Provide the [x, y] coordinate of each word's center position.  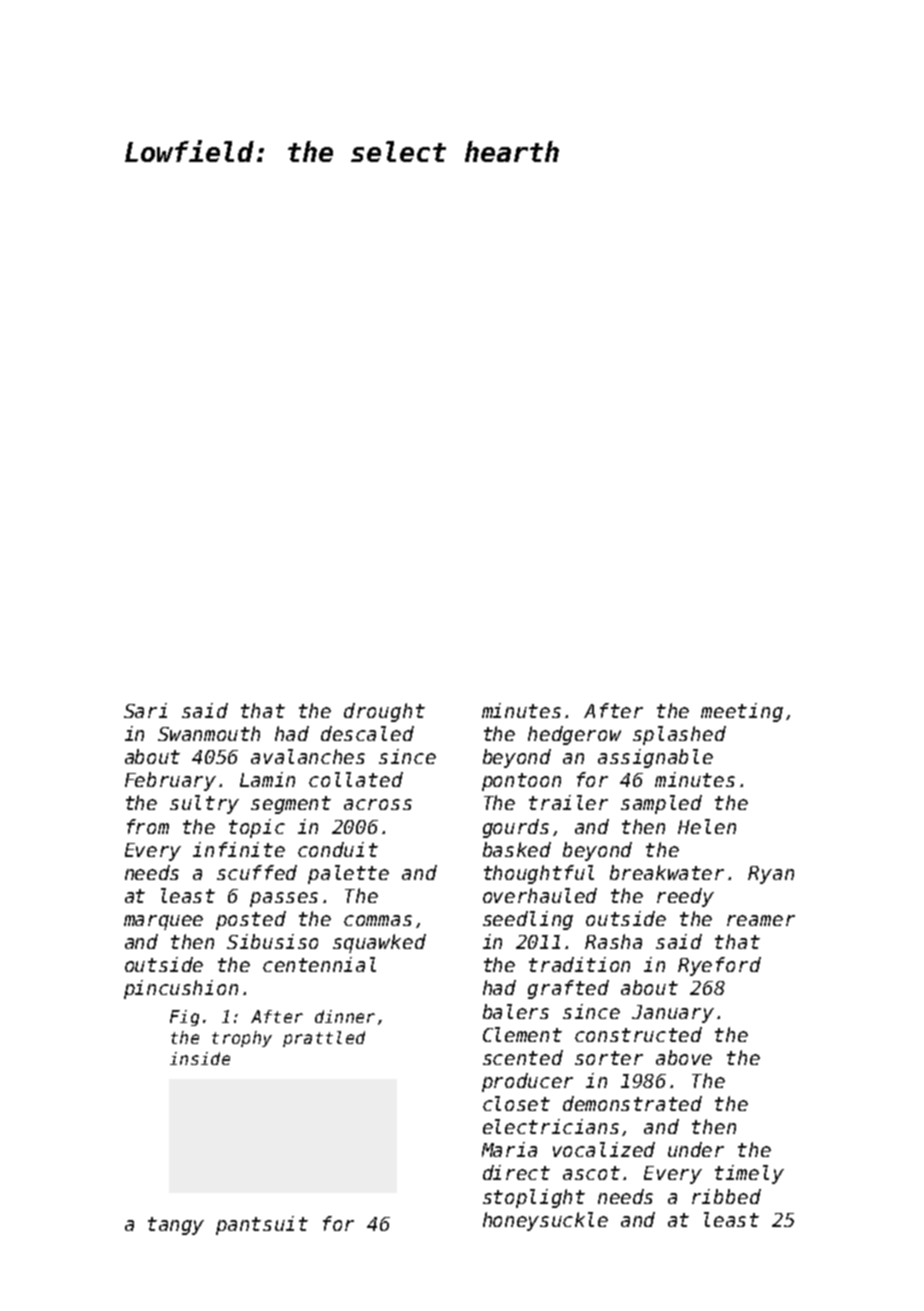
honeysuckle [545, 1221]
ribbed [726, 1196]
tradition [579, 964]
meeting [742, 712]
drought [384, 712]
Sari [145, 710]
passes [284, 899]
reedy [685, 897]
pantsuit [262, 1225]
